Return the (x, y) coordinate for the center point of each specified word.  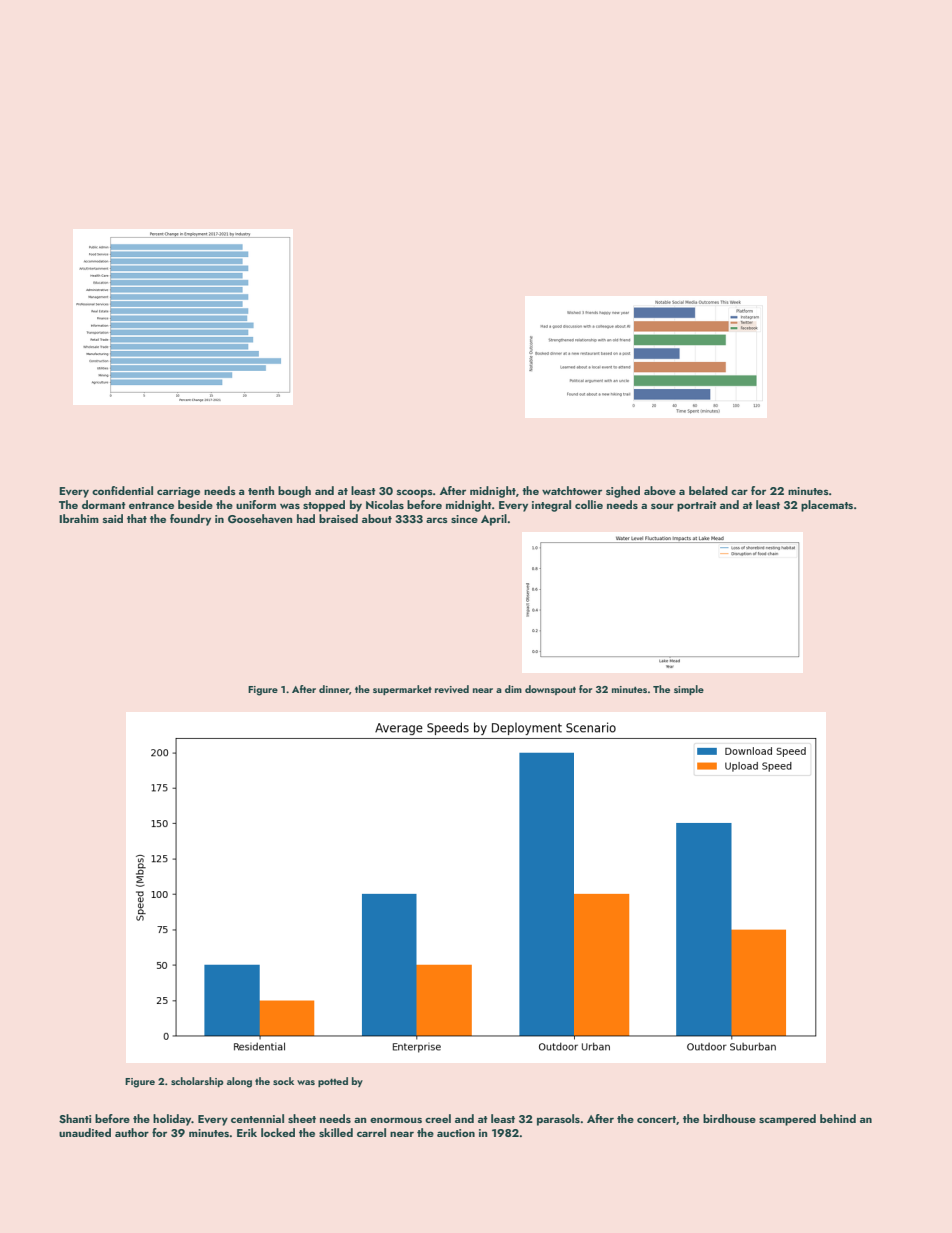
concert (656, 1119)
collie (589, 504)
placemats (827, 506)
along (239, 1082)
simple (689, 690)
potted (333, 1082)
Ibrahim (79, 518)
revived (452, 689)
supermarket (402, 690)
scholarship (197, 1082)
